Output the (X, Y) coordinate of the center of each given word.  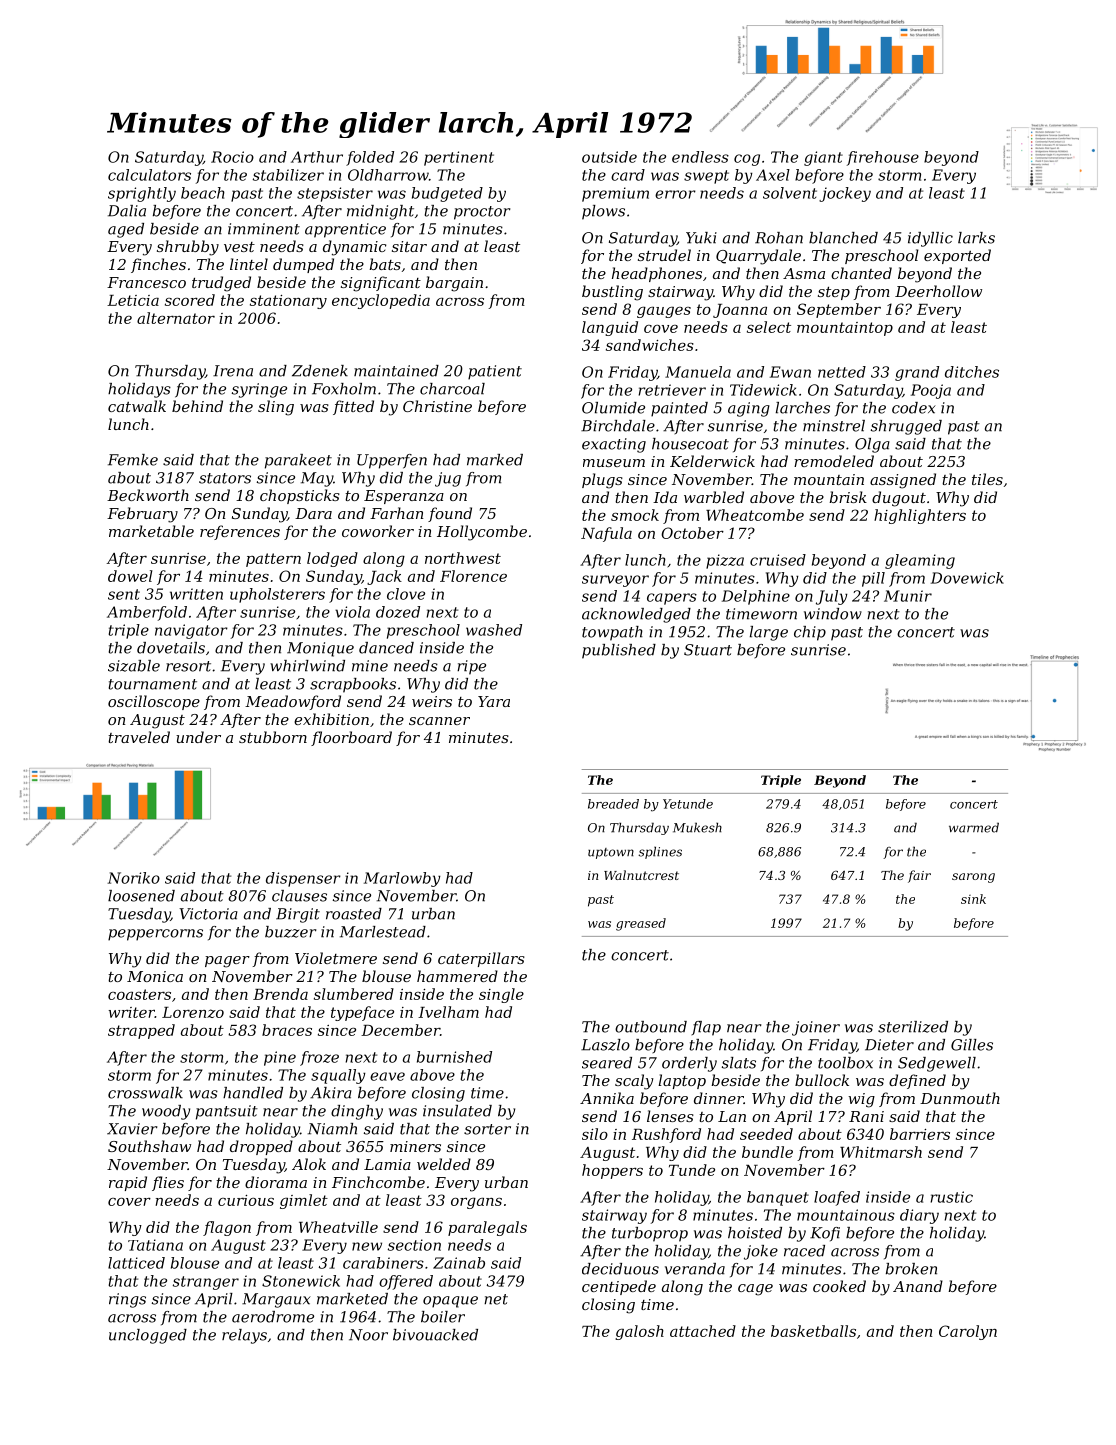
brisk (848, 497)
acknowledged (636, 615)
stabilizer (288, 175)
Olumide (613, 408)
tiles (987, 479)
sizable (134, 666)
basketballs (813, 1331)
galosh (639, 1332)
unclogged (148, 1336)
